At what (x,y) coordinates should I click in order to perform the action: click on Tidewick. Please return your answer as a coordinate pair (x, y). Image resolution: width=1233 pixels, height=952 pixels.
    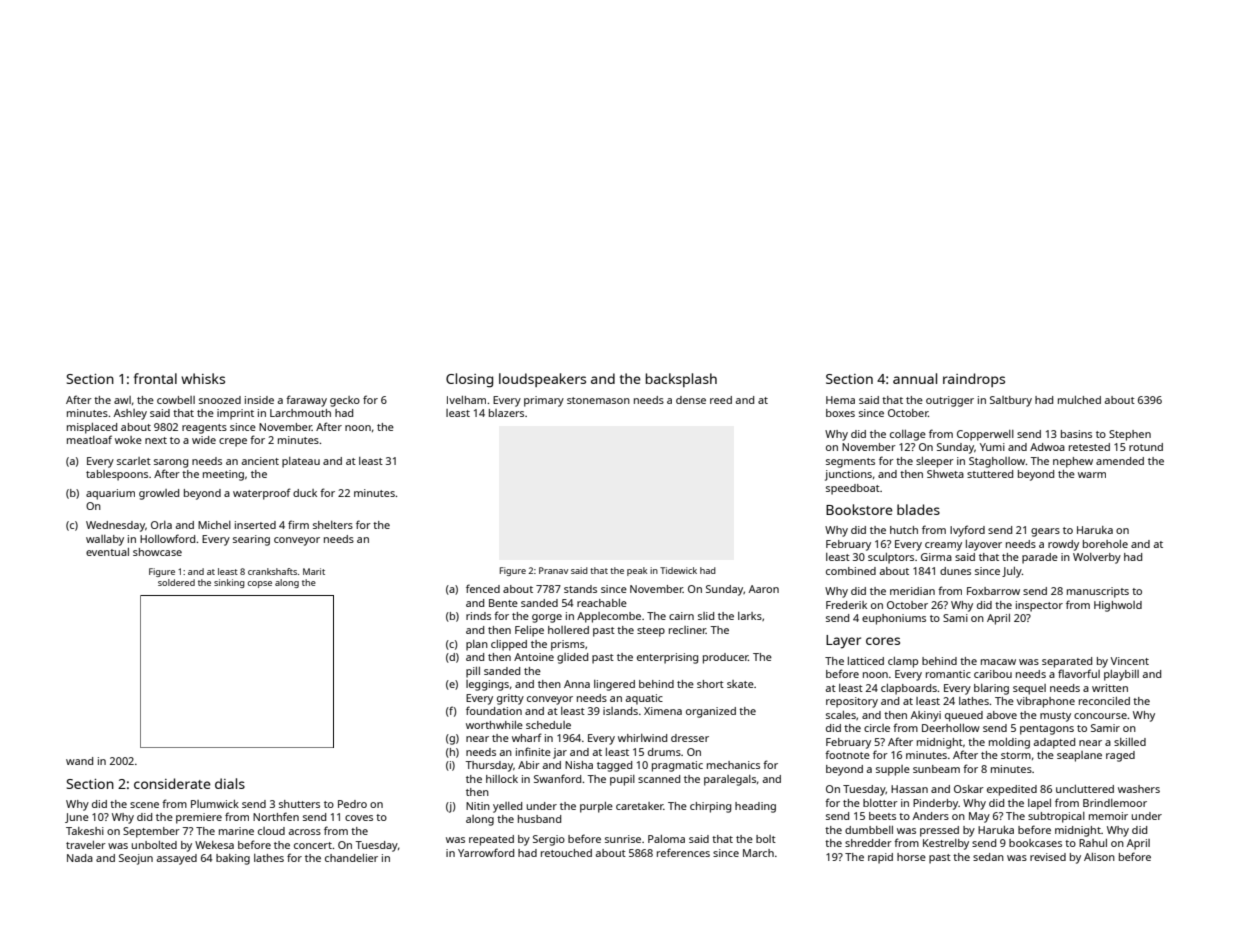
    Looking at the image, I should click on (678, 570).
